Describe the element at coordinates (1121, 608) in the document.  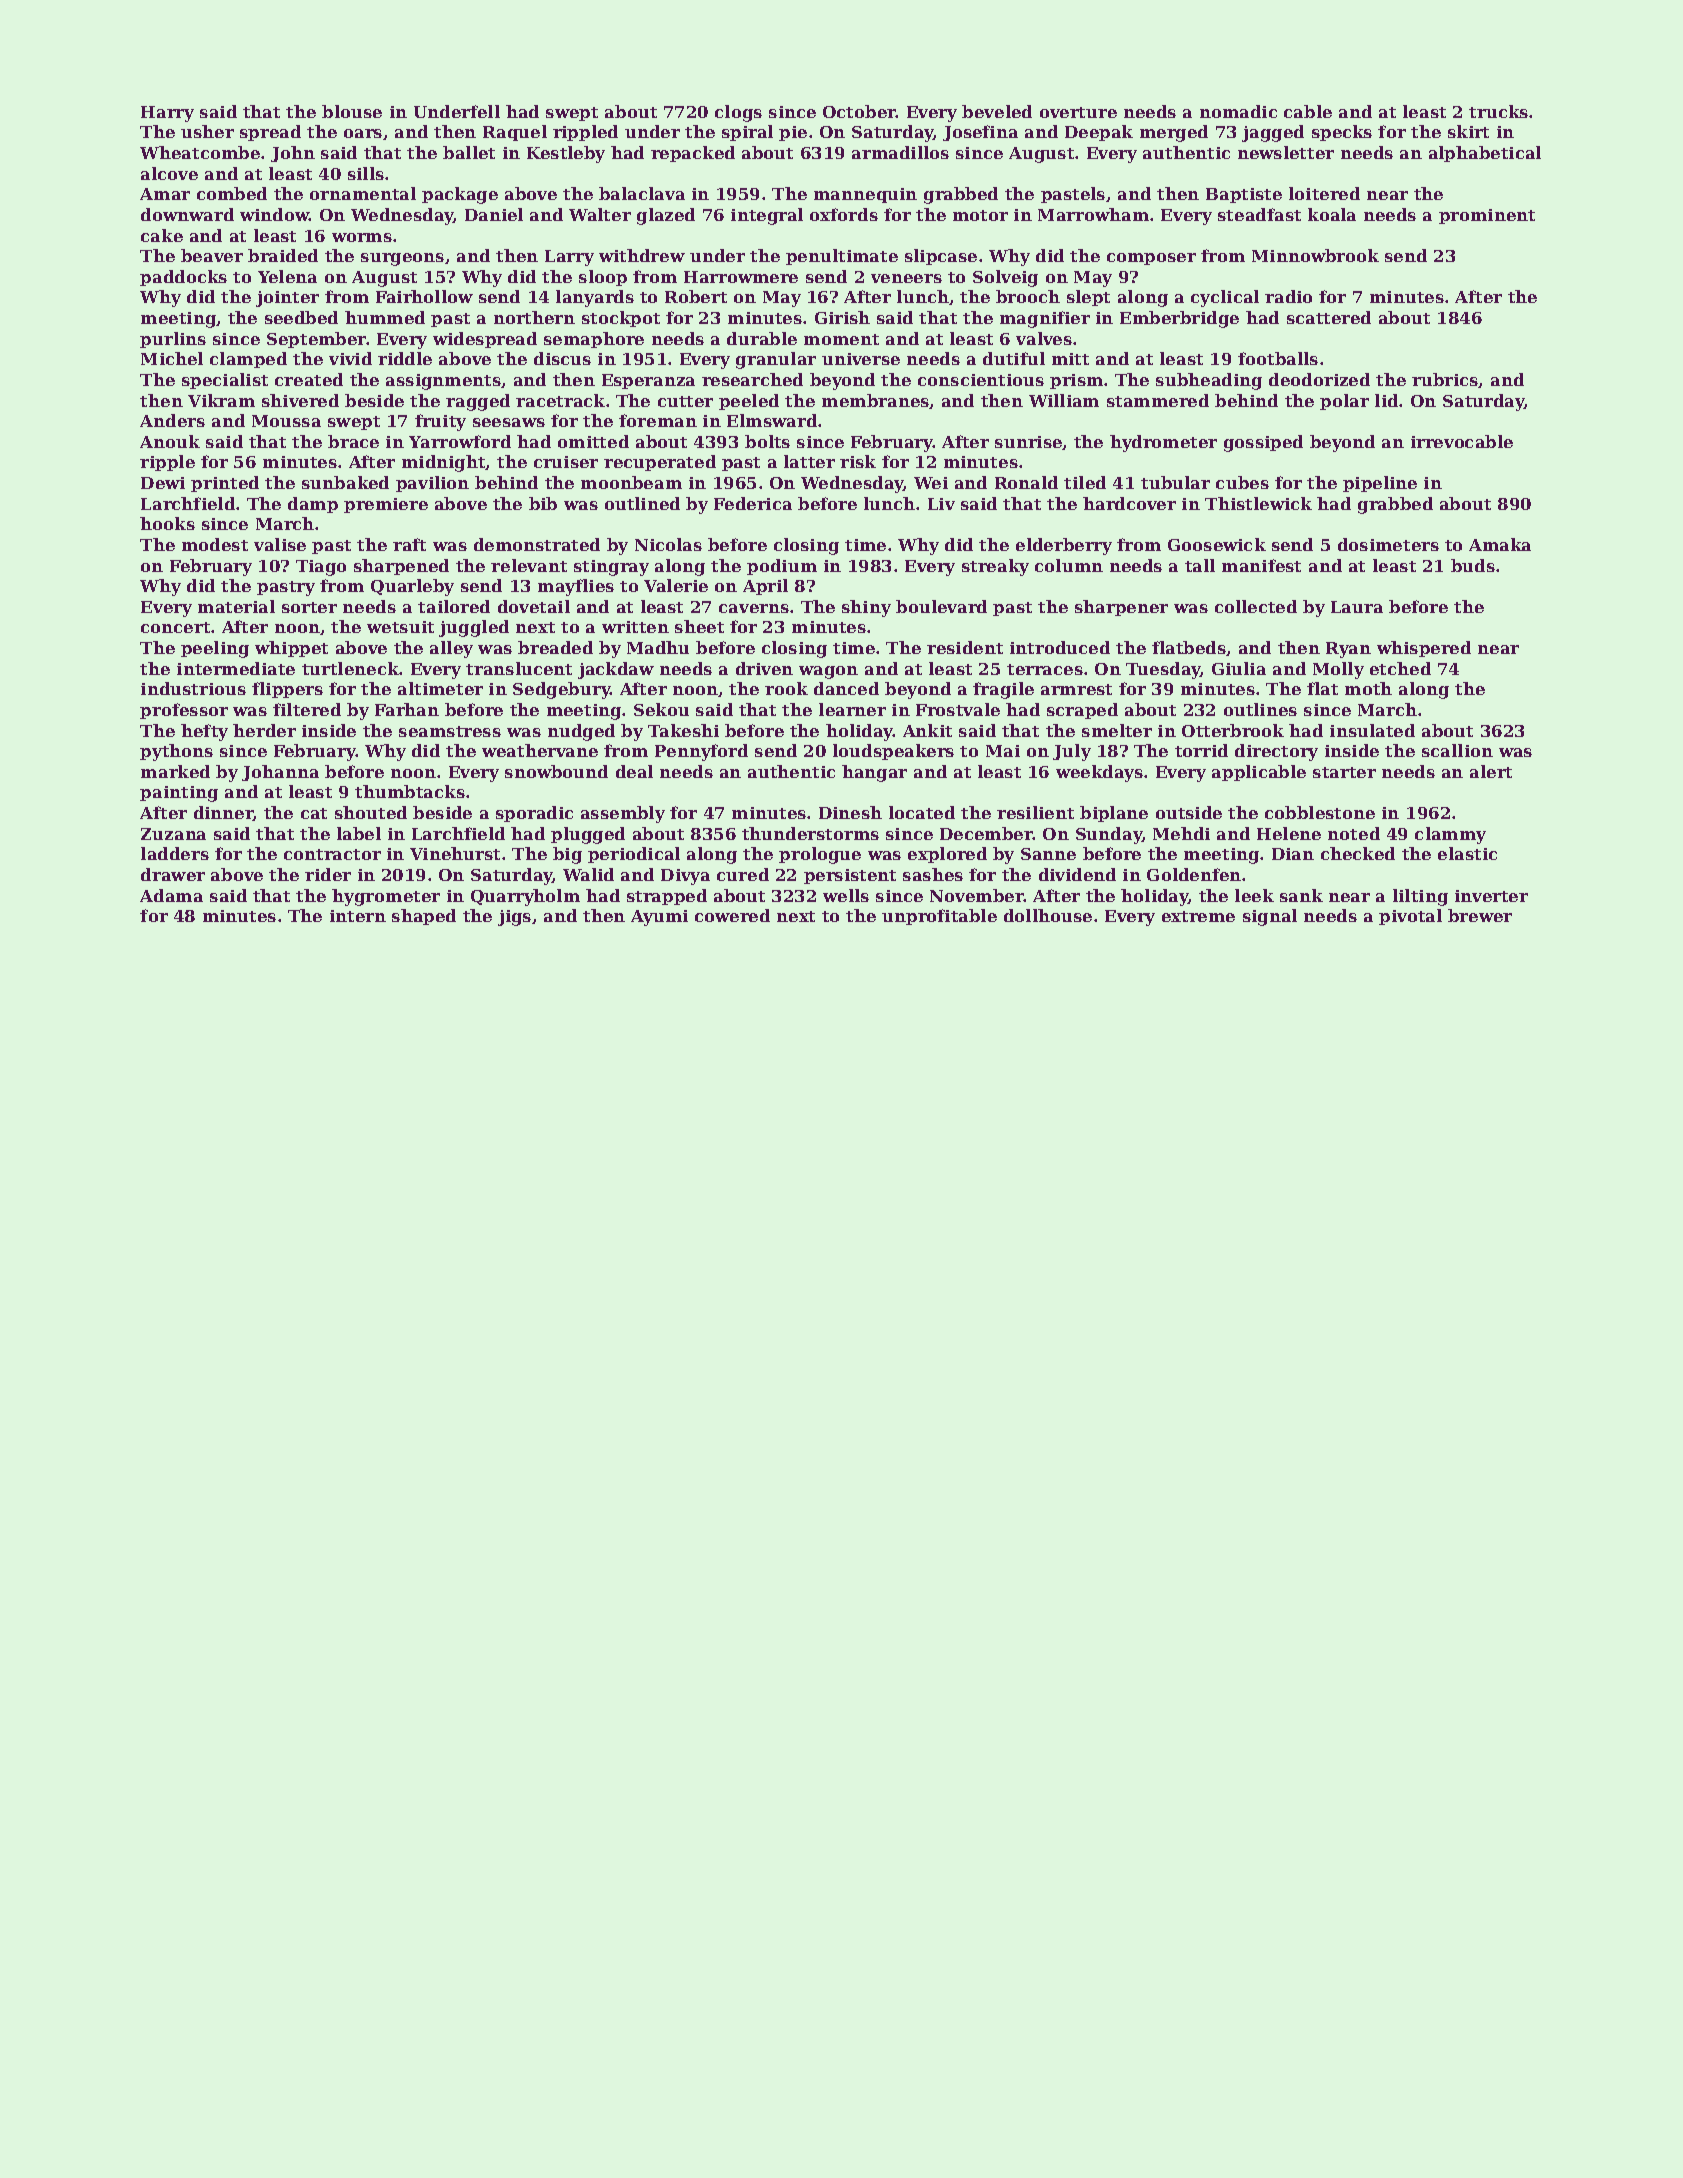
I see `sharpener` at that location.
